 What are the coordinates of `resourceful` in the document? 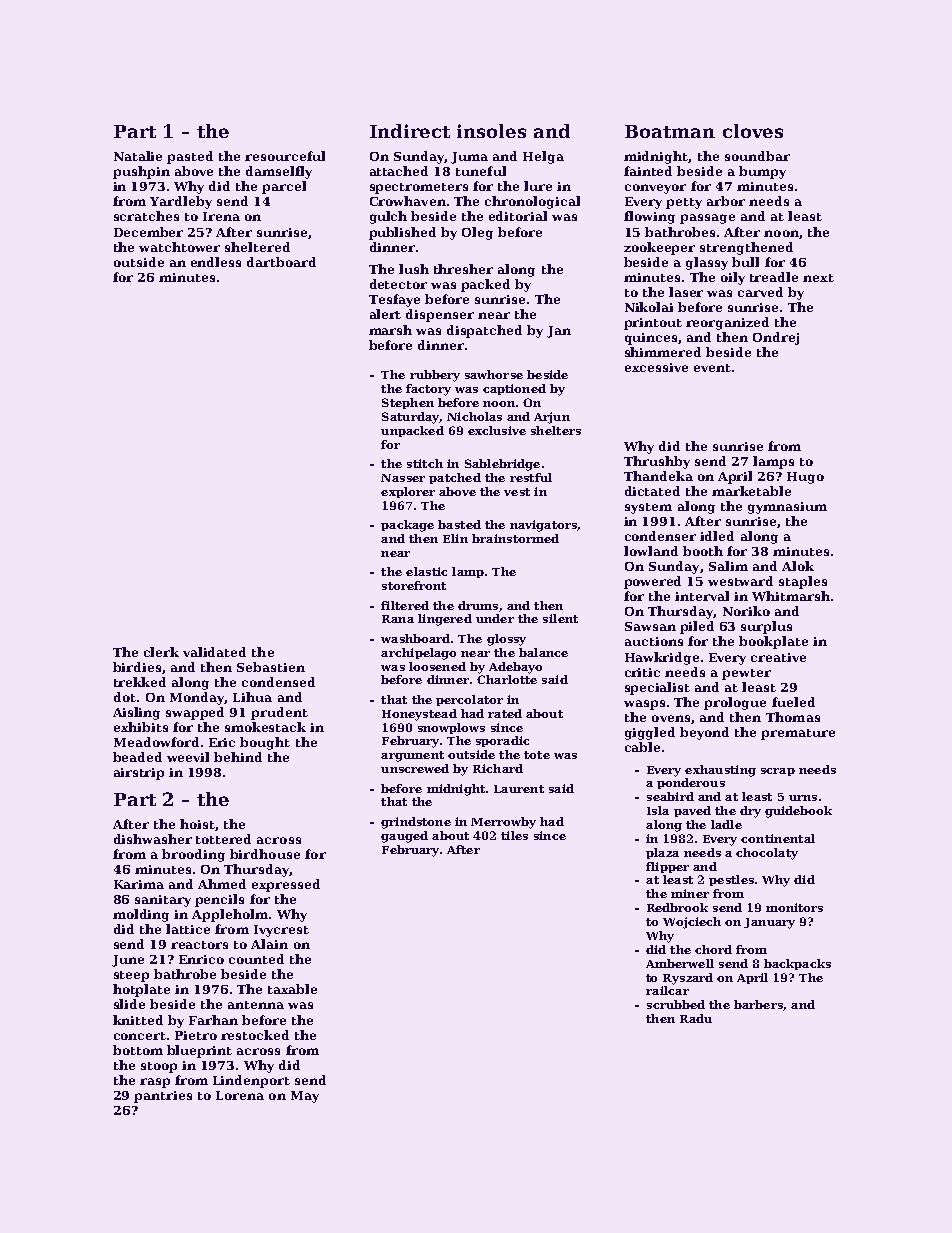 It's located at (285, 156).
